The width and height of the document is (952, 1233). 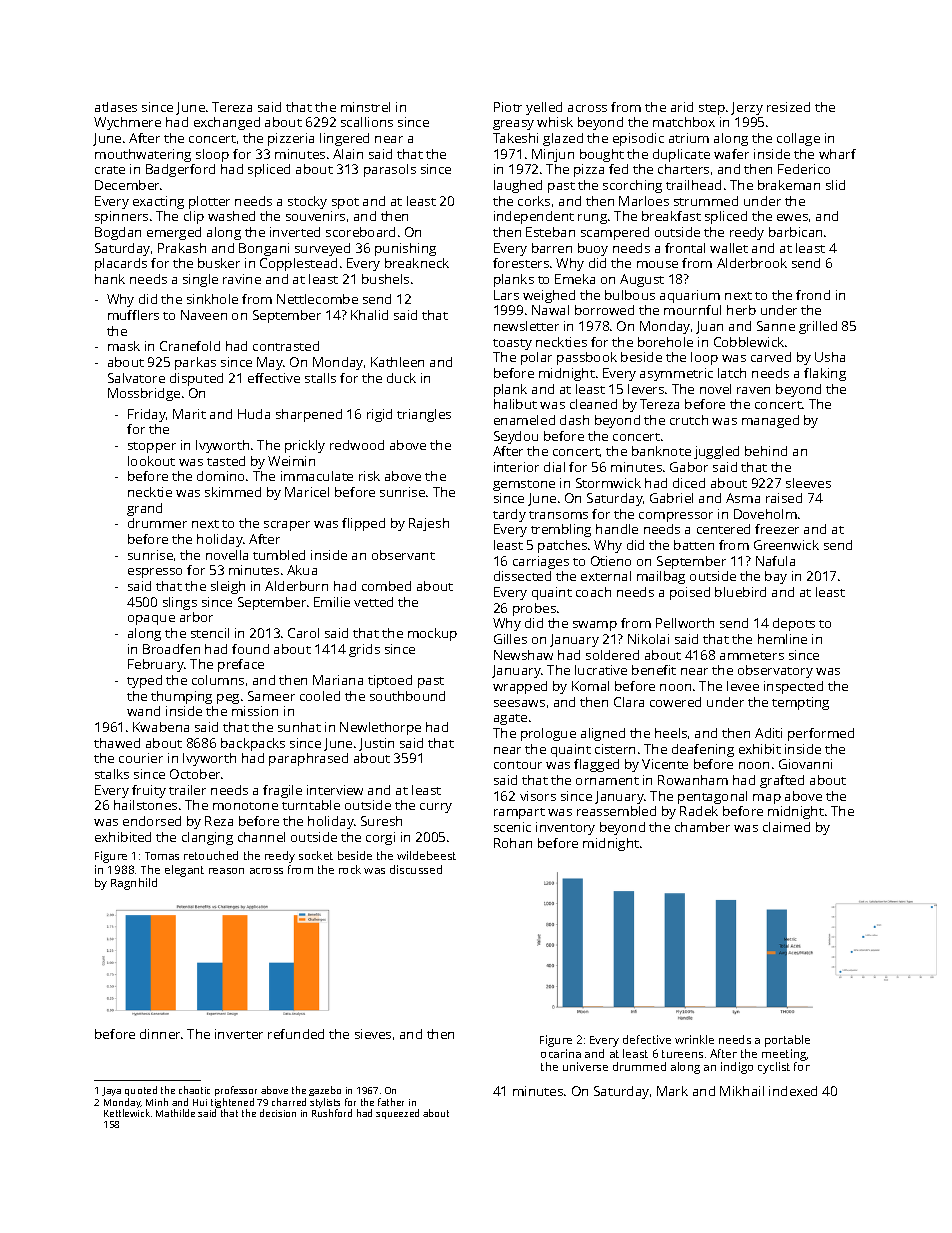 I want to click on decision, so click(x=278, y=1113).
